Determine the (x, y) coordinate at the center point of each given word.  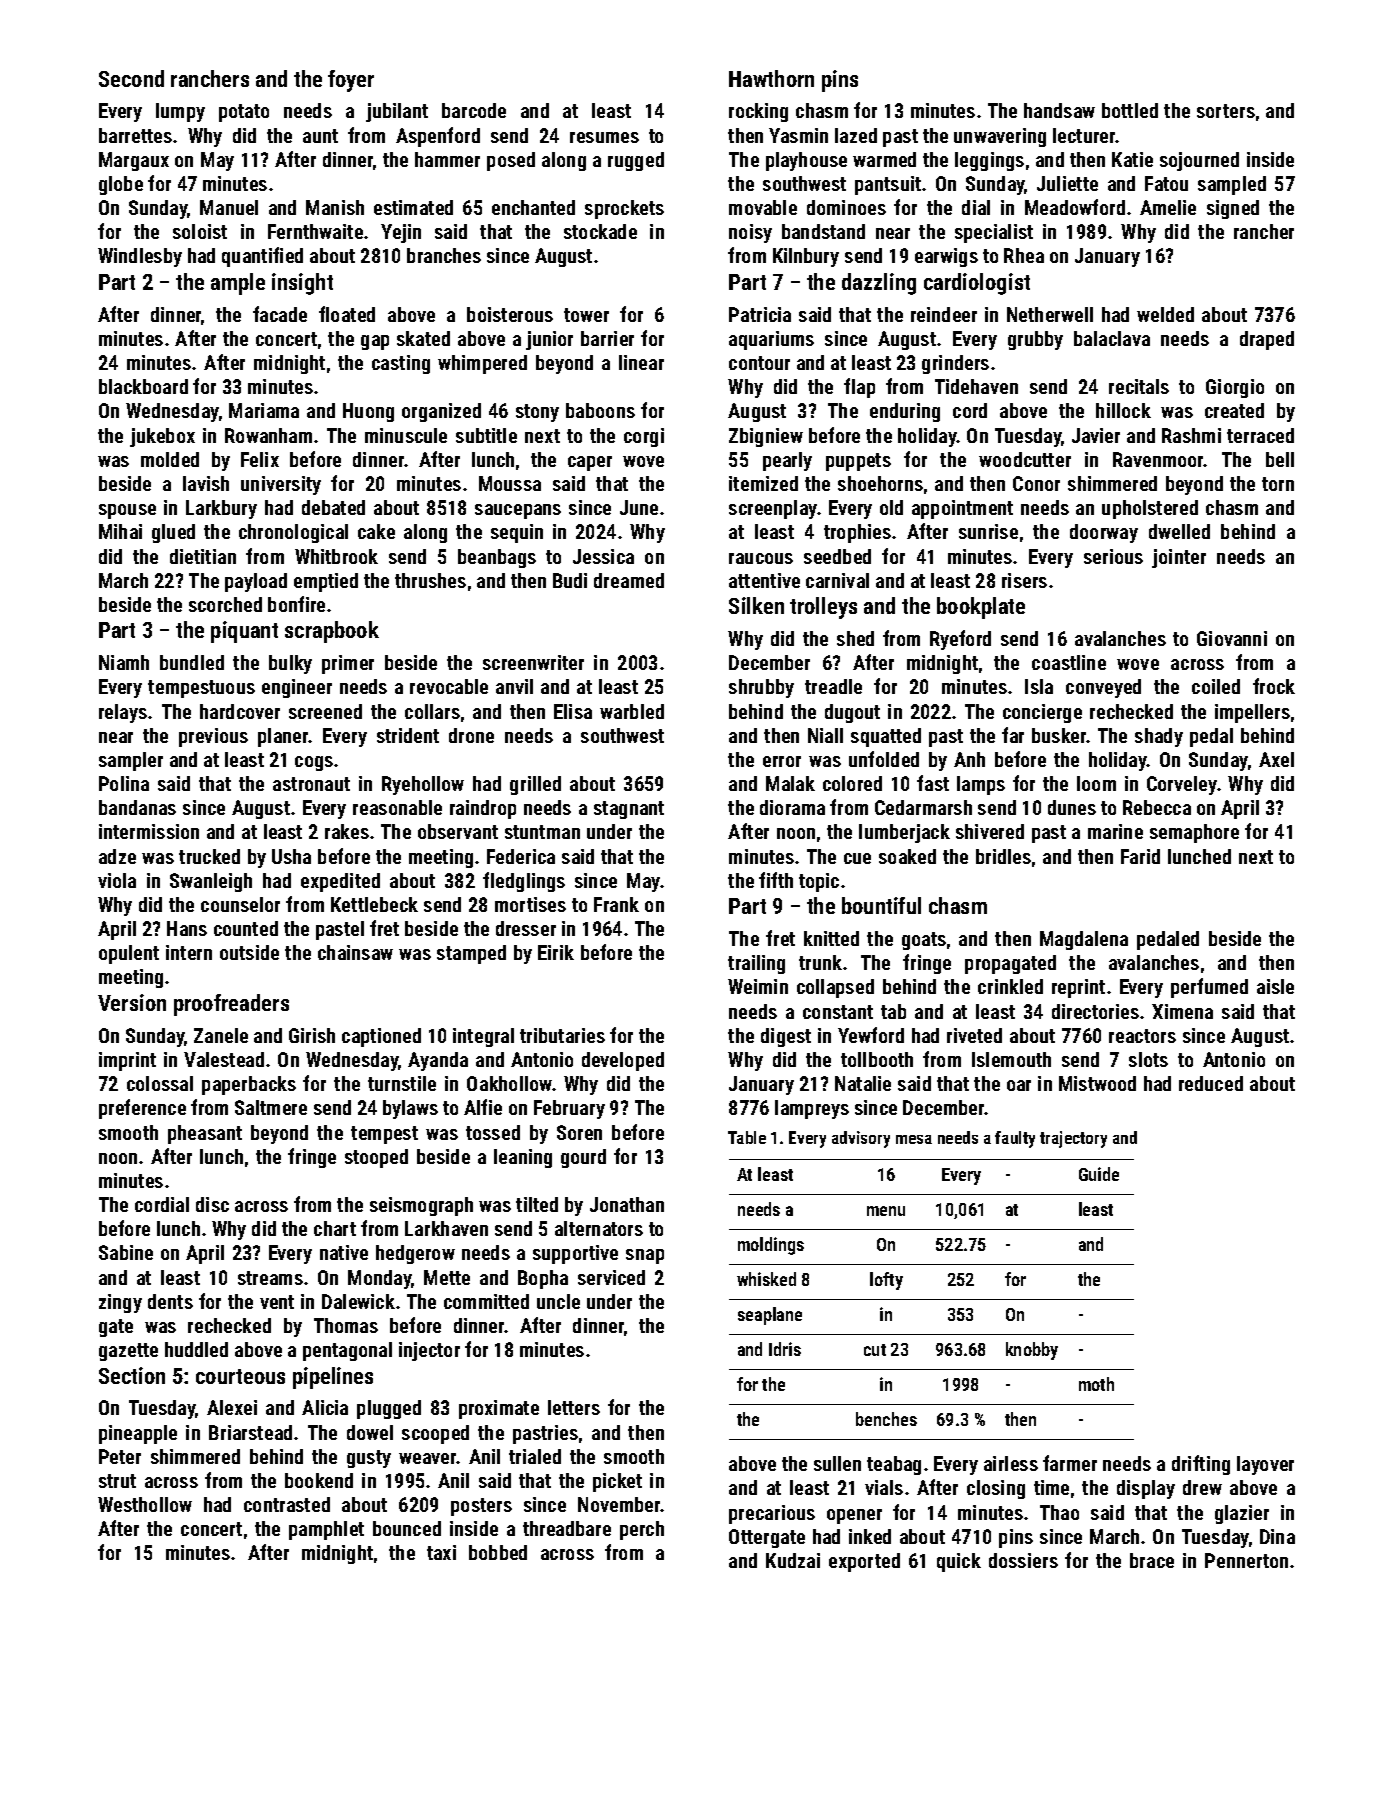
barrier (607, 338)
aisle (1275, 986)
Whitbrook (336, 556)
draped (1267, 340)
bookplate (981, 608)
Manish (335, 207)
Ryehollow (423, 785)
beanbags (497, 558)
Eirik (556, 952)
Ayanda (438, 1061)
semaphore (1194, 833)
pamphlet (326, 1530)
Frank (616, 904)
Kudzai (793, 1560)
